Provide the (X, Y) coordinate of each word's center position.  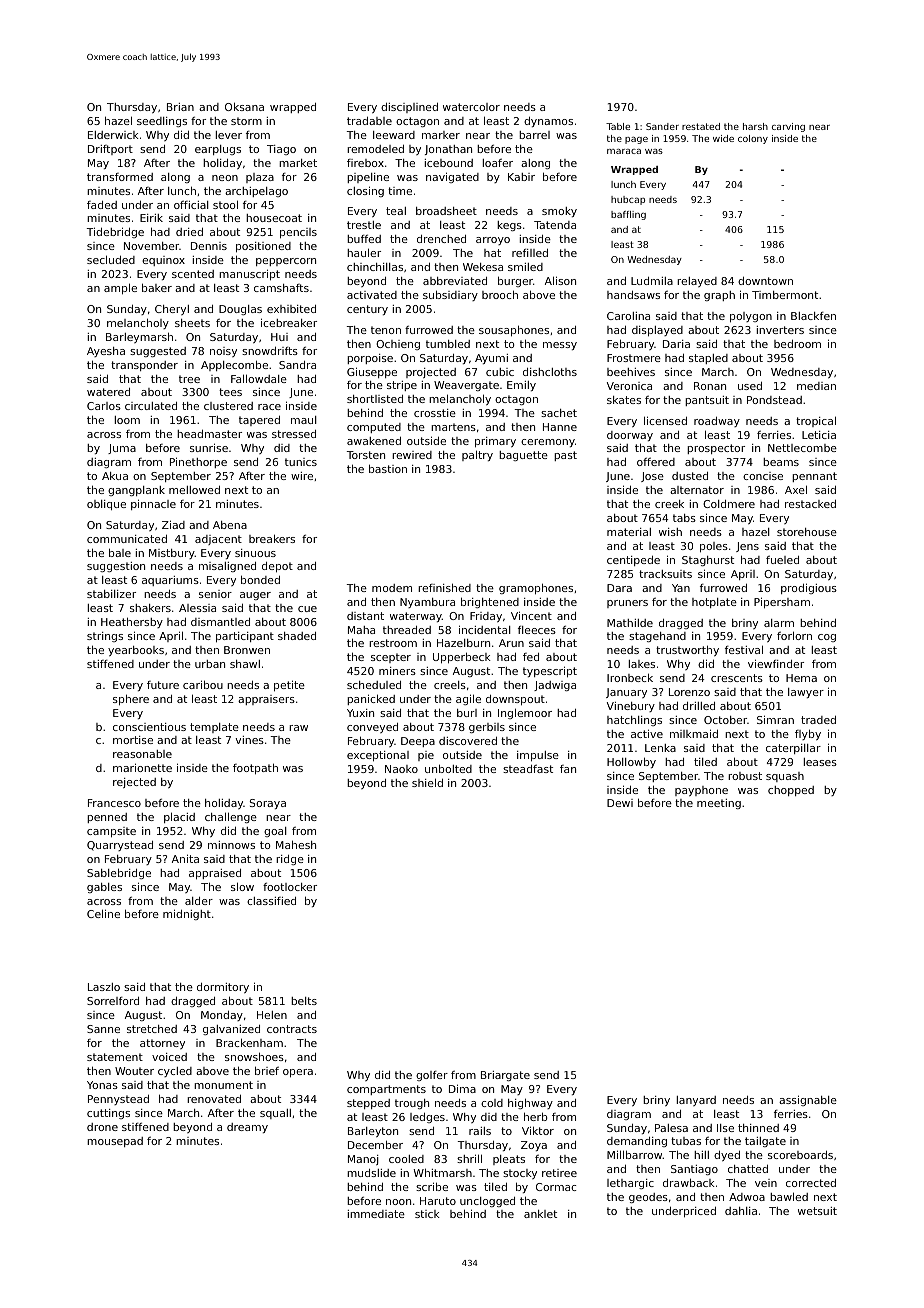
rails (480, 1131)
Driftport (110, 150)
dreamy (247, 1128)
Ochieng (398, 345)
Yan (681, 588)
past (565, 456)
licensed (665, 420)
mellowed (194, 490)
